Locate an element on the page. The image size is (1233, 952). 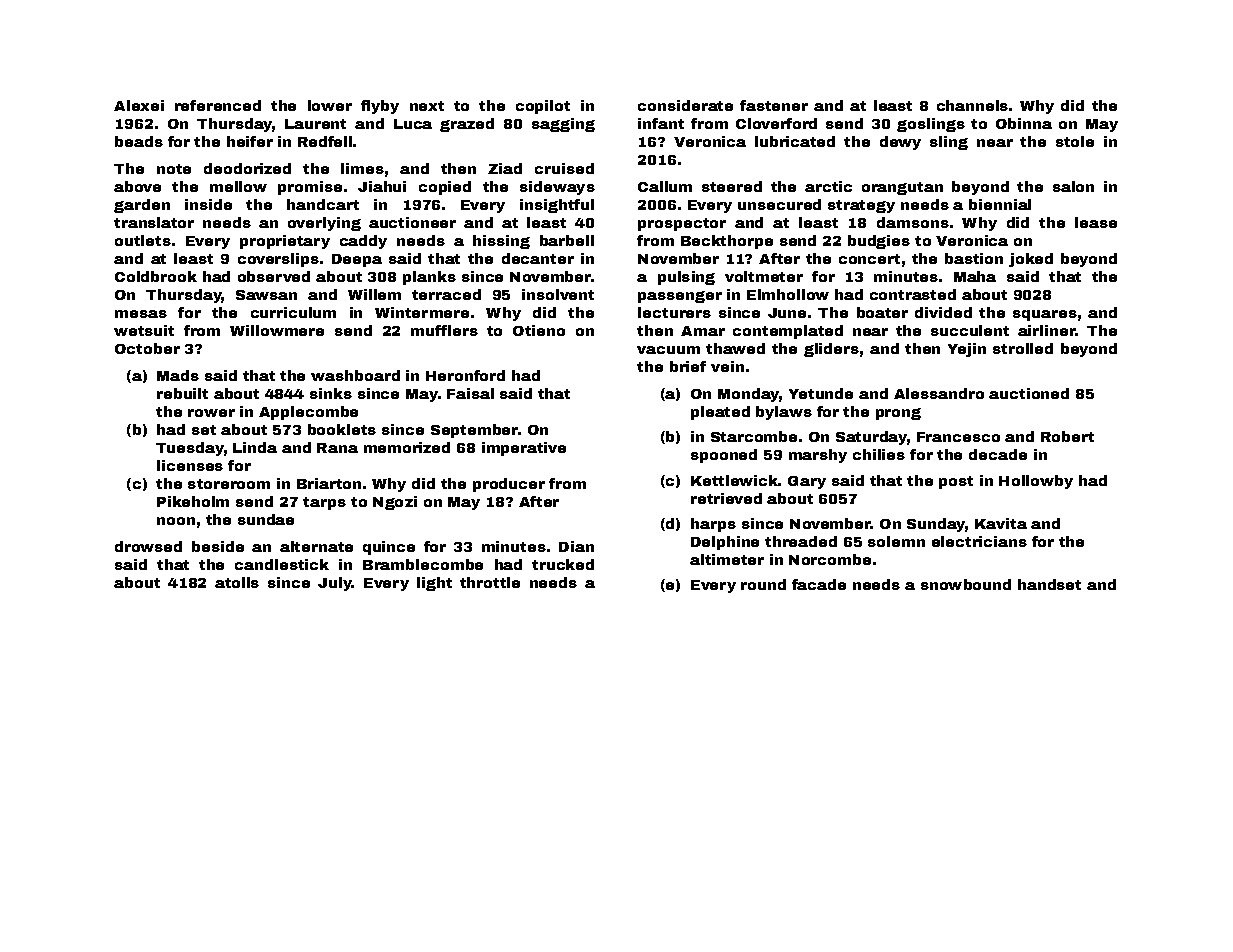
outlets is located at coordinates (143, 240).
